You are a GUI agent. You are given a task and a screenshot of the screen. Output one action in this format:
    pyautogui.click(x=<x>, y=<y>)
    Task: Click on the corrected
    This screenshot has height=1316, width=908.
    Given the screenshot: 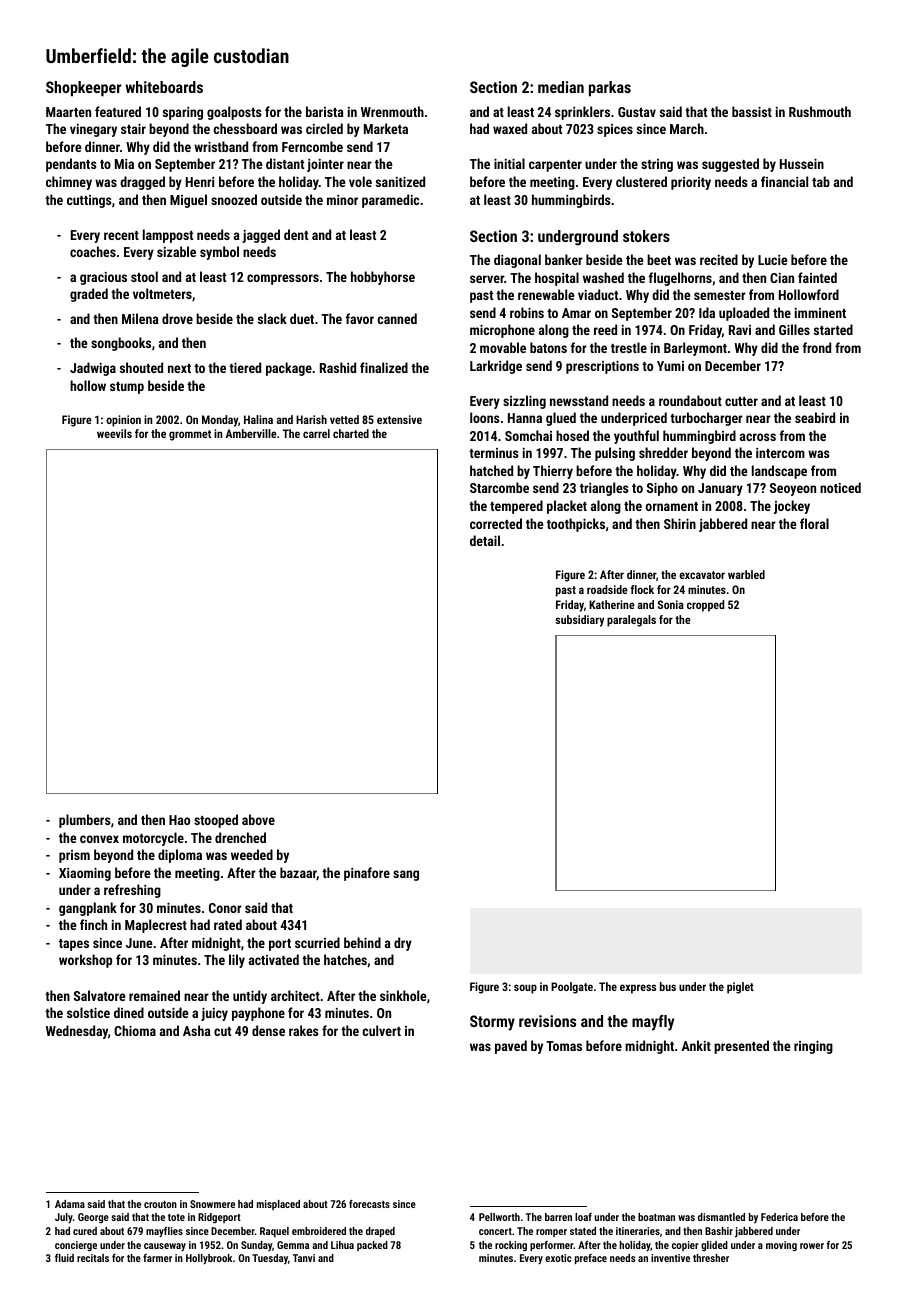 What is the action you would take?
    pyautogui.click(x=496, y=523)
